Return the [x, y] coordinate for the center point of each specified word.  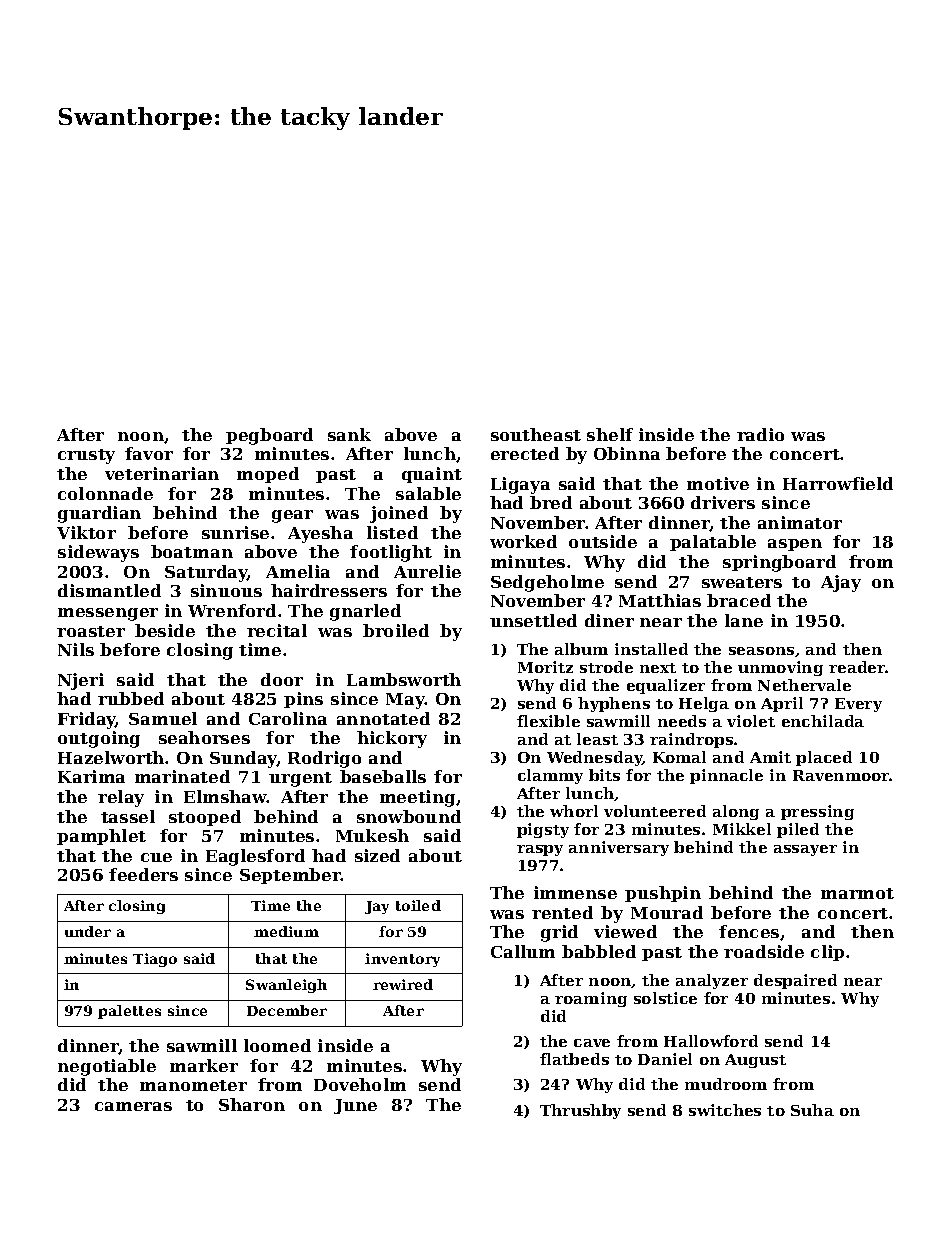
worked [523, 541]
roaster [91, 631]
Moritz [545, 667]
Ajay [841, 583]
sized [377, 855]
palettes [129, 1012]
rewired [403, 984]
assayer [805, 850]
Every [858, 705]
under [88, 931]
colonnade [105, 493]
